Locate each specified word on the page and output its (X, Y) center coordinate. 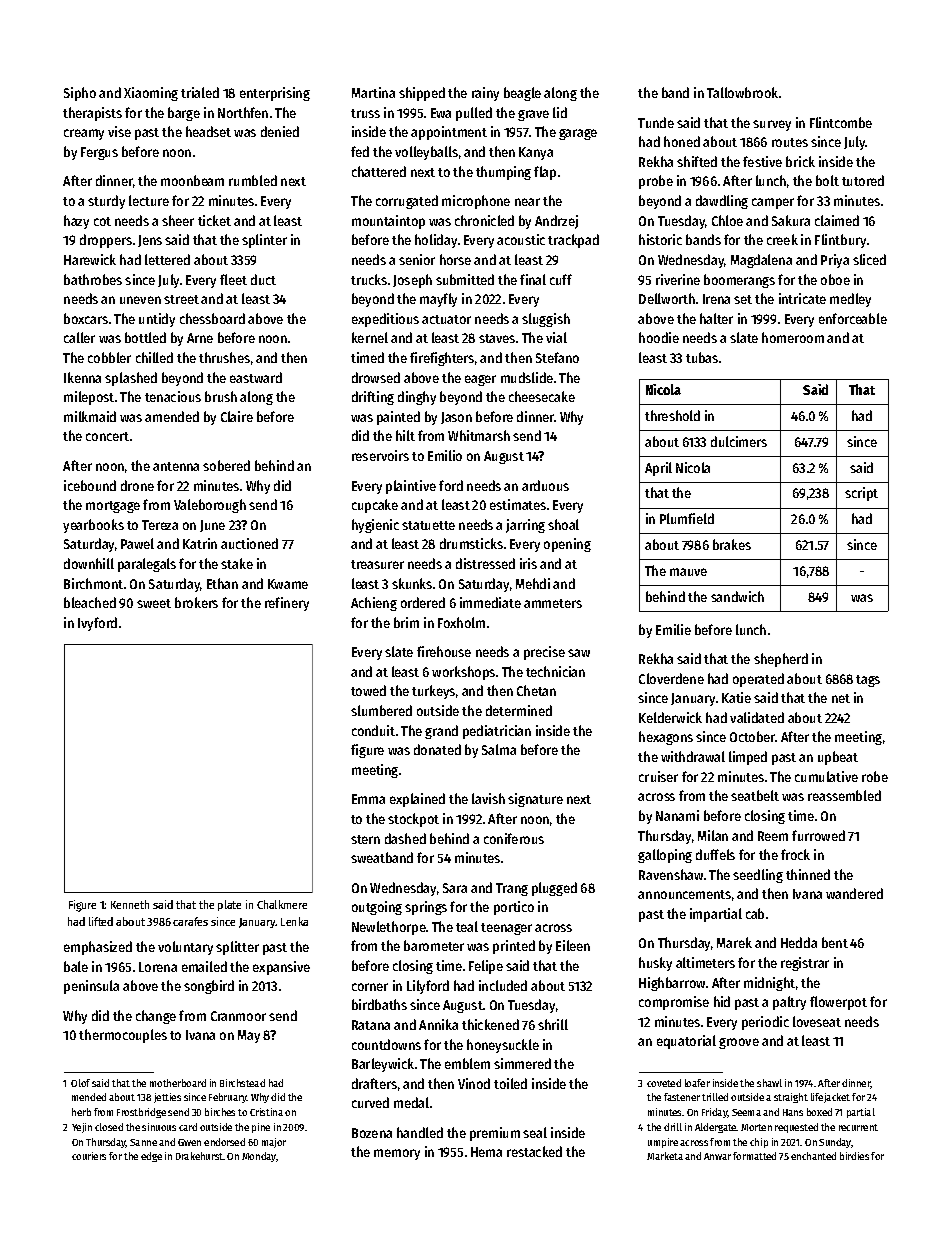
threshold (672, 415)
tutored (863, 180)
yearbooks (93, 526)
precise (544, 653)
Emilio (445, 455)
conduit (373, 730)
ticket (214, 220)
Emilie (673, 629)
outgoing (377, 908)
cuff (561, 279)
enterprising (275, 94)
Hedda (799, 942)
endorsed (224, 1142)
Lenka (294, 921)
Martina (373, 92)
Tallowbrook (742, 92)
